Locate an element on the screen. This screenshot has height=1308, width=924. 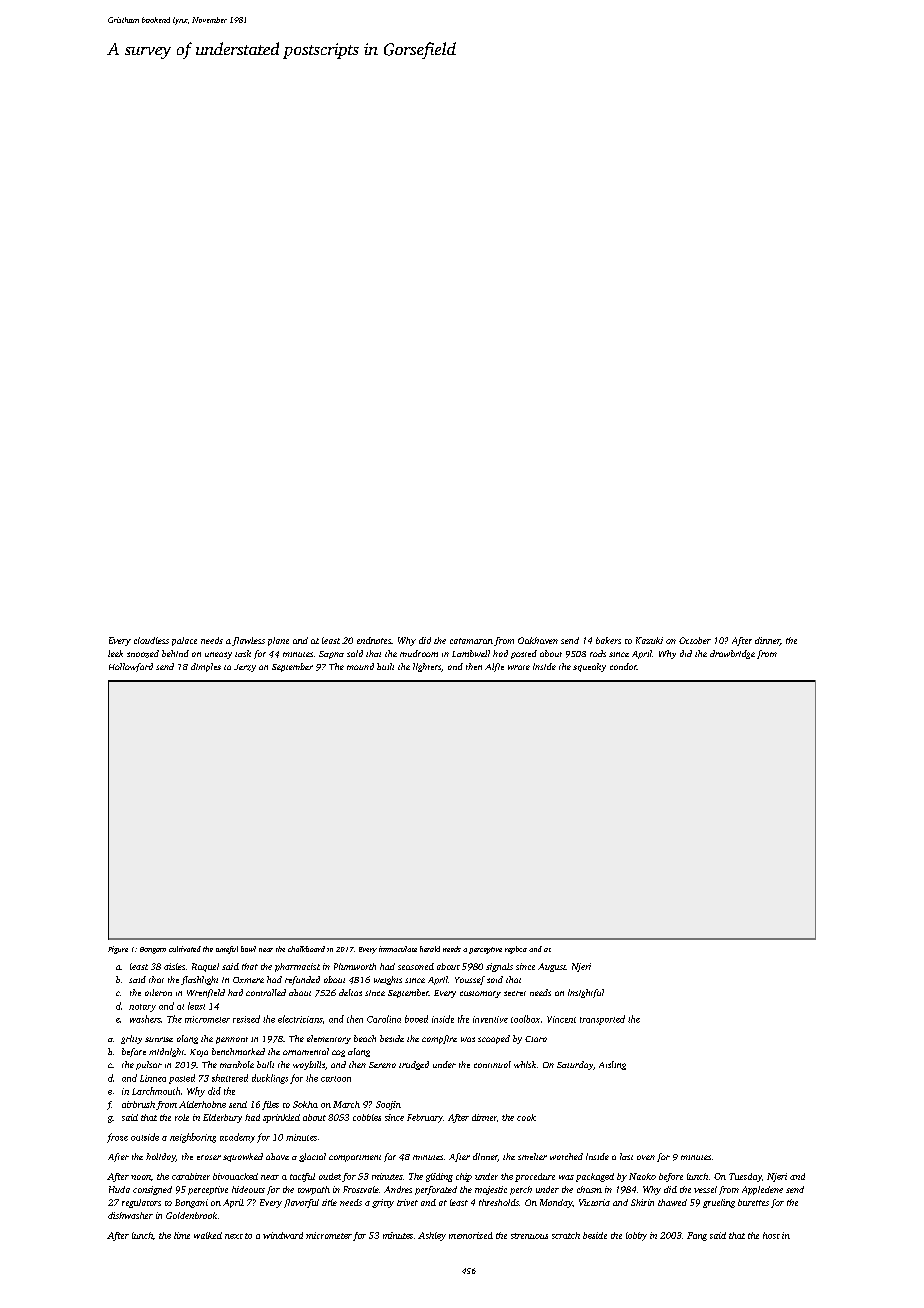
endnotes is located at coordinates (374, 640).
